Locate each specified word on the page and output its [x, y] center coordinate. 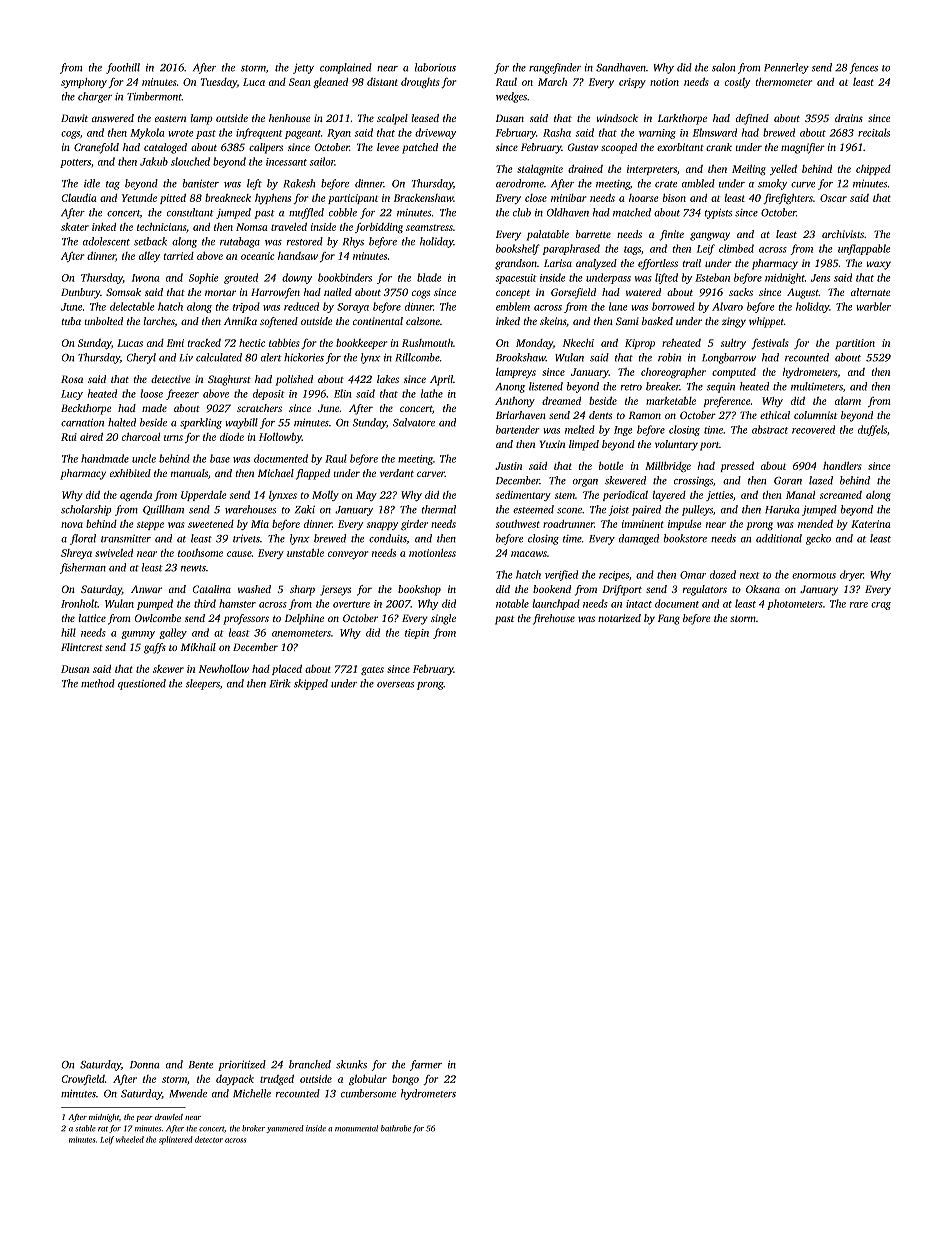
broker [253, 1128]
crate [666, 184]
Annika [240, 321]
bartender [518, 429]
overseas [395, 685]
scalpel [392, 119]
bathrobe [396, 1128]
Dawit [74, 118]
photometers [795, 604]
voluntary [676, 445]
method [98, 683]
